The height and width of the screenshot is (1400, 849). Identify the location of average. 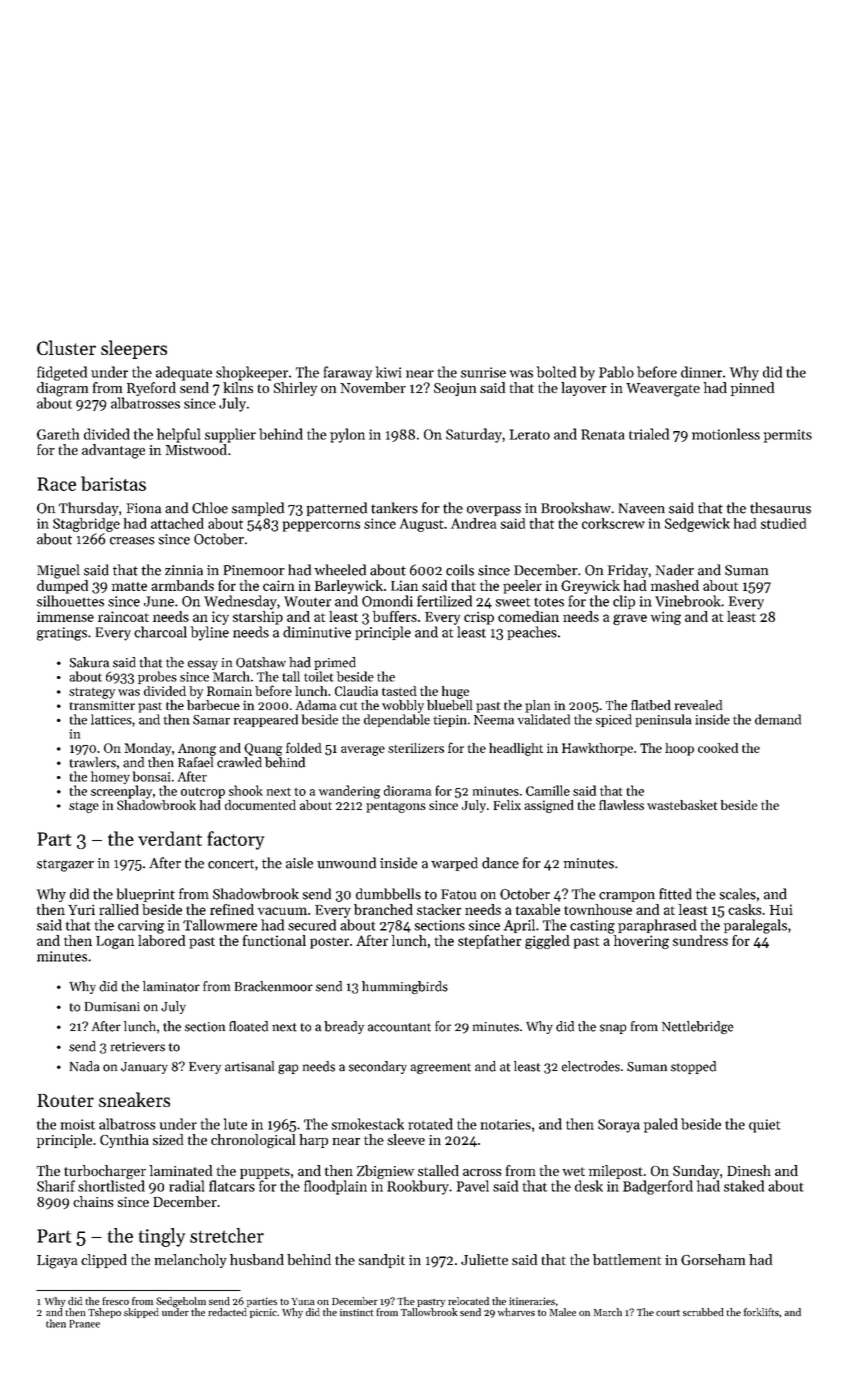
(363, 751).
